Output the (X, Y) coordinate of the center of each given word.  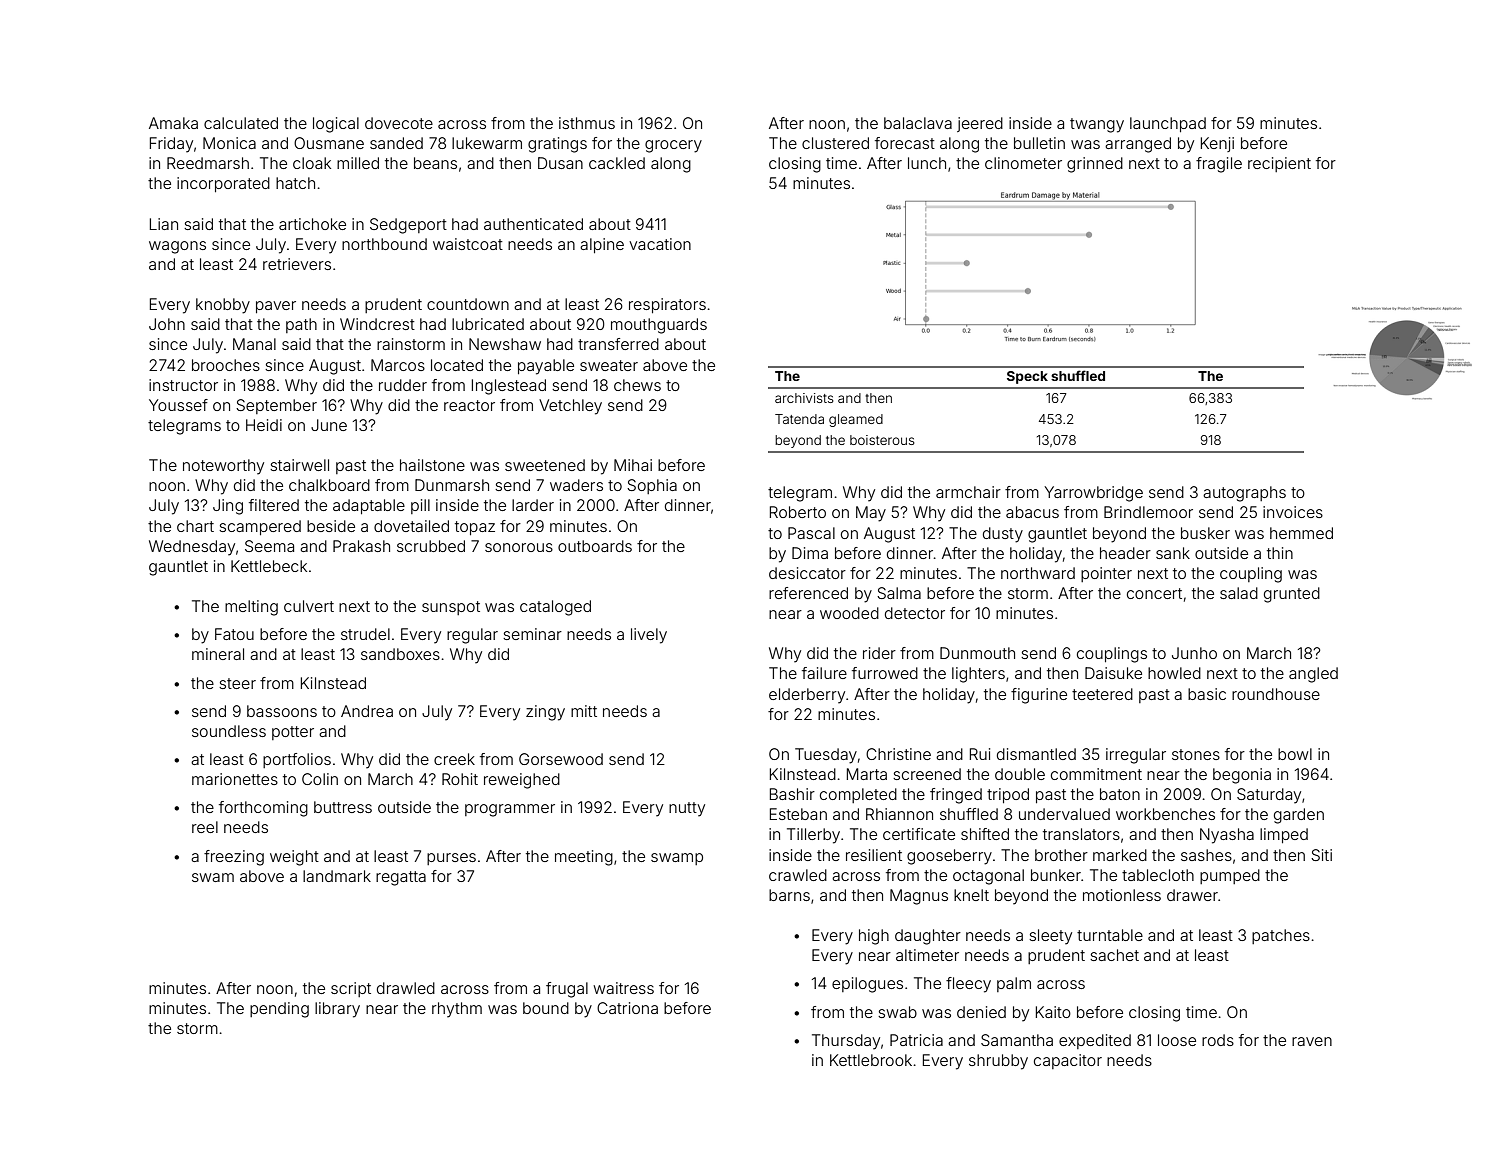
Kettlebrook (871, 1060)
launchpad (1168, 124)
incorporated (223, 184)
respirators (667, 305)
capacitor (1068, 1061)
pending (279, 1010)
